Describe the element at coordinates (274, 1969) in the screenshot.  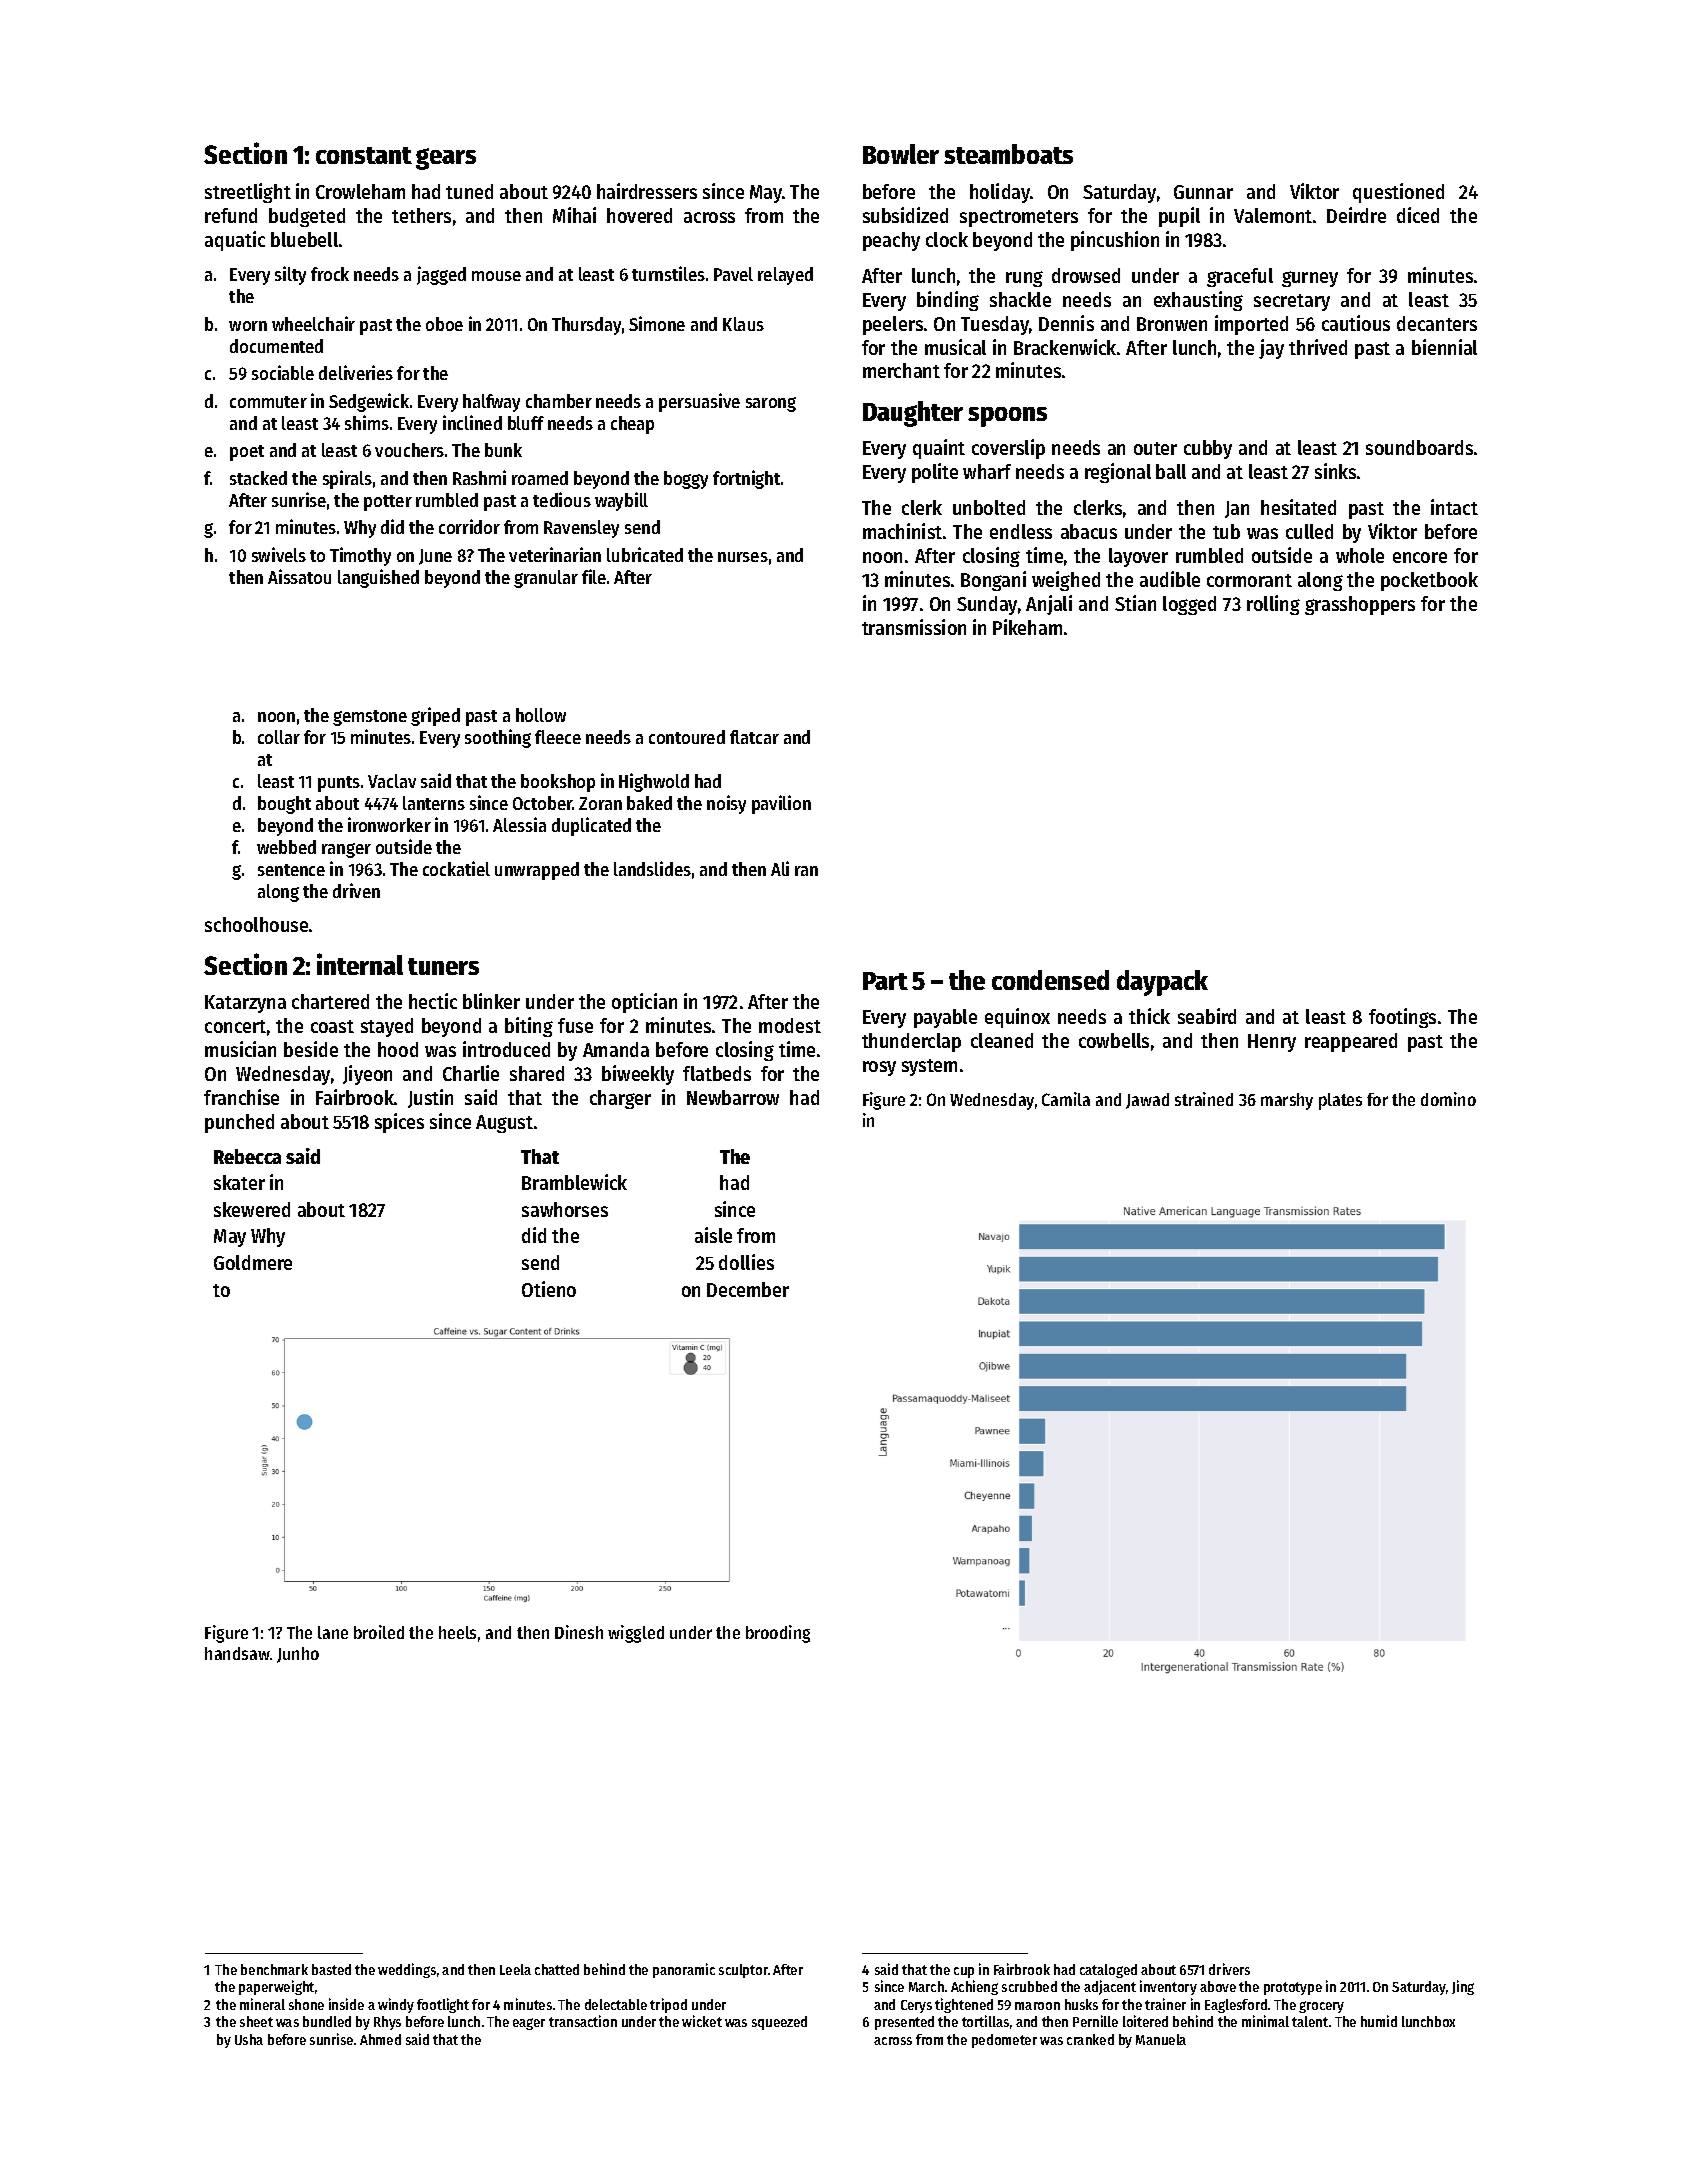
I see `benchmark` at that location.
